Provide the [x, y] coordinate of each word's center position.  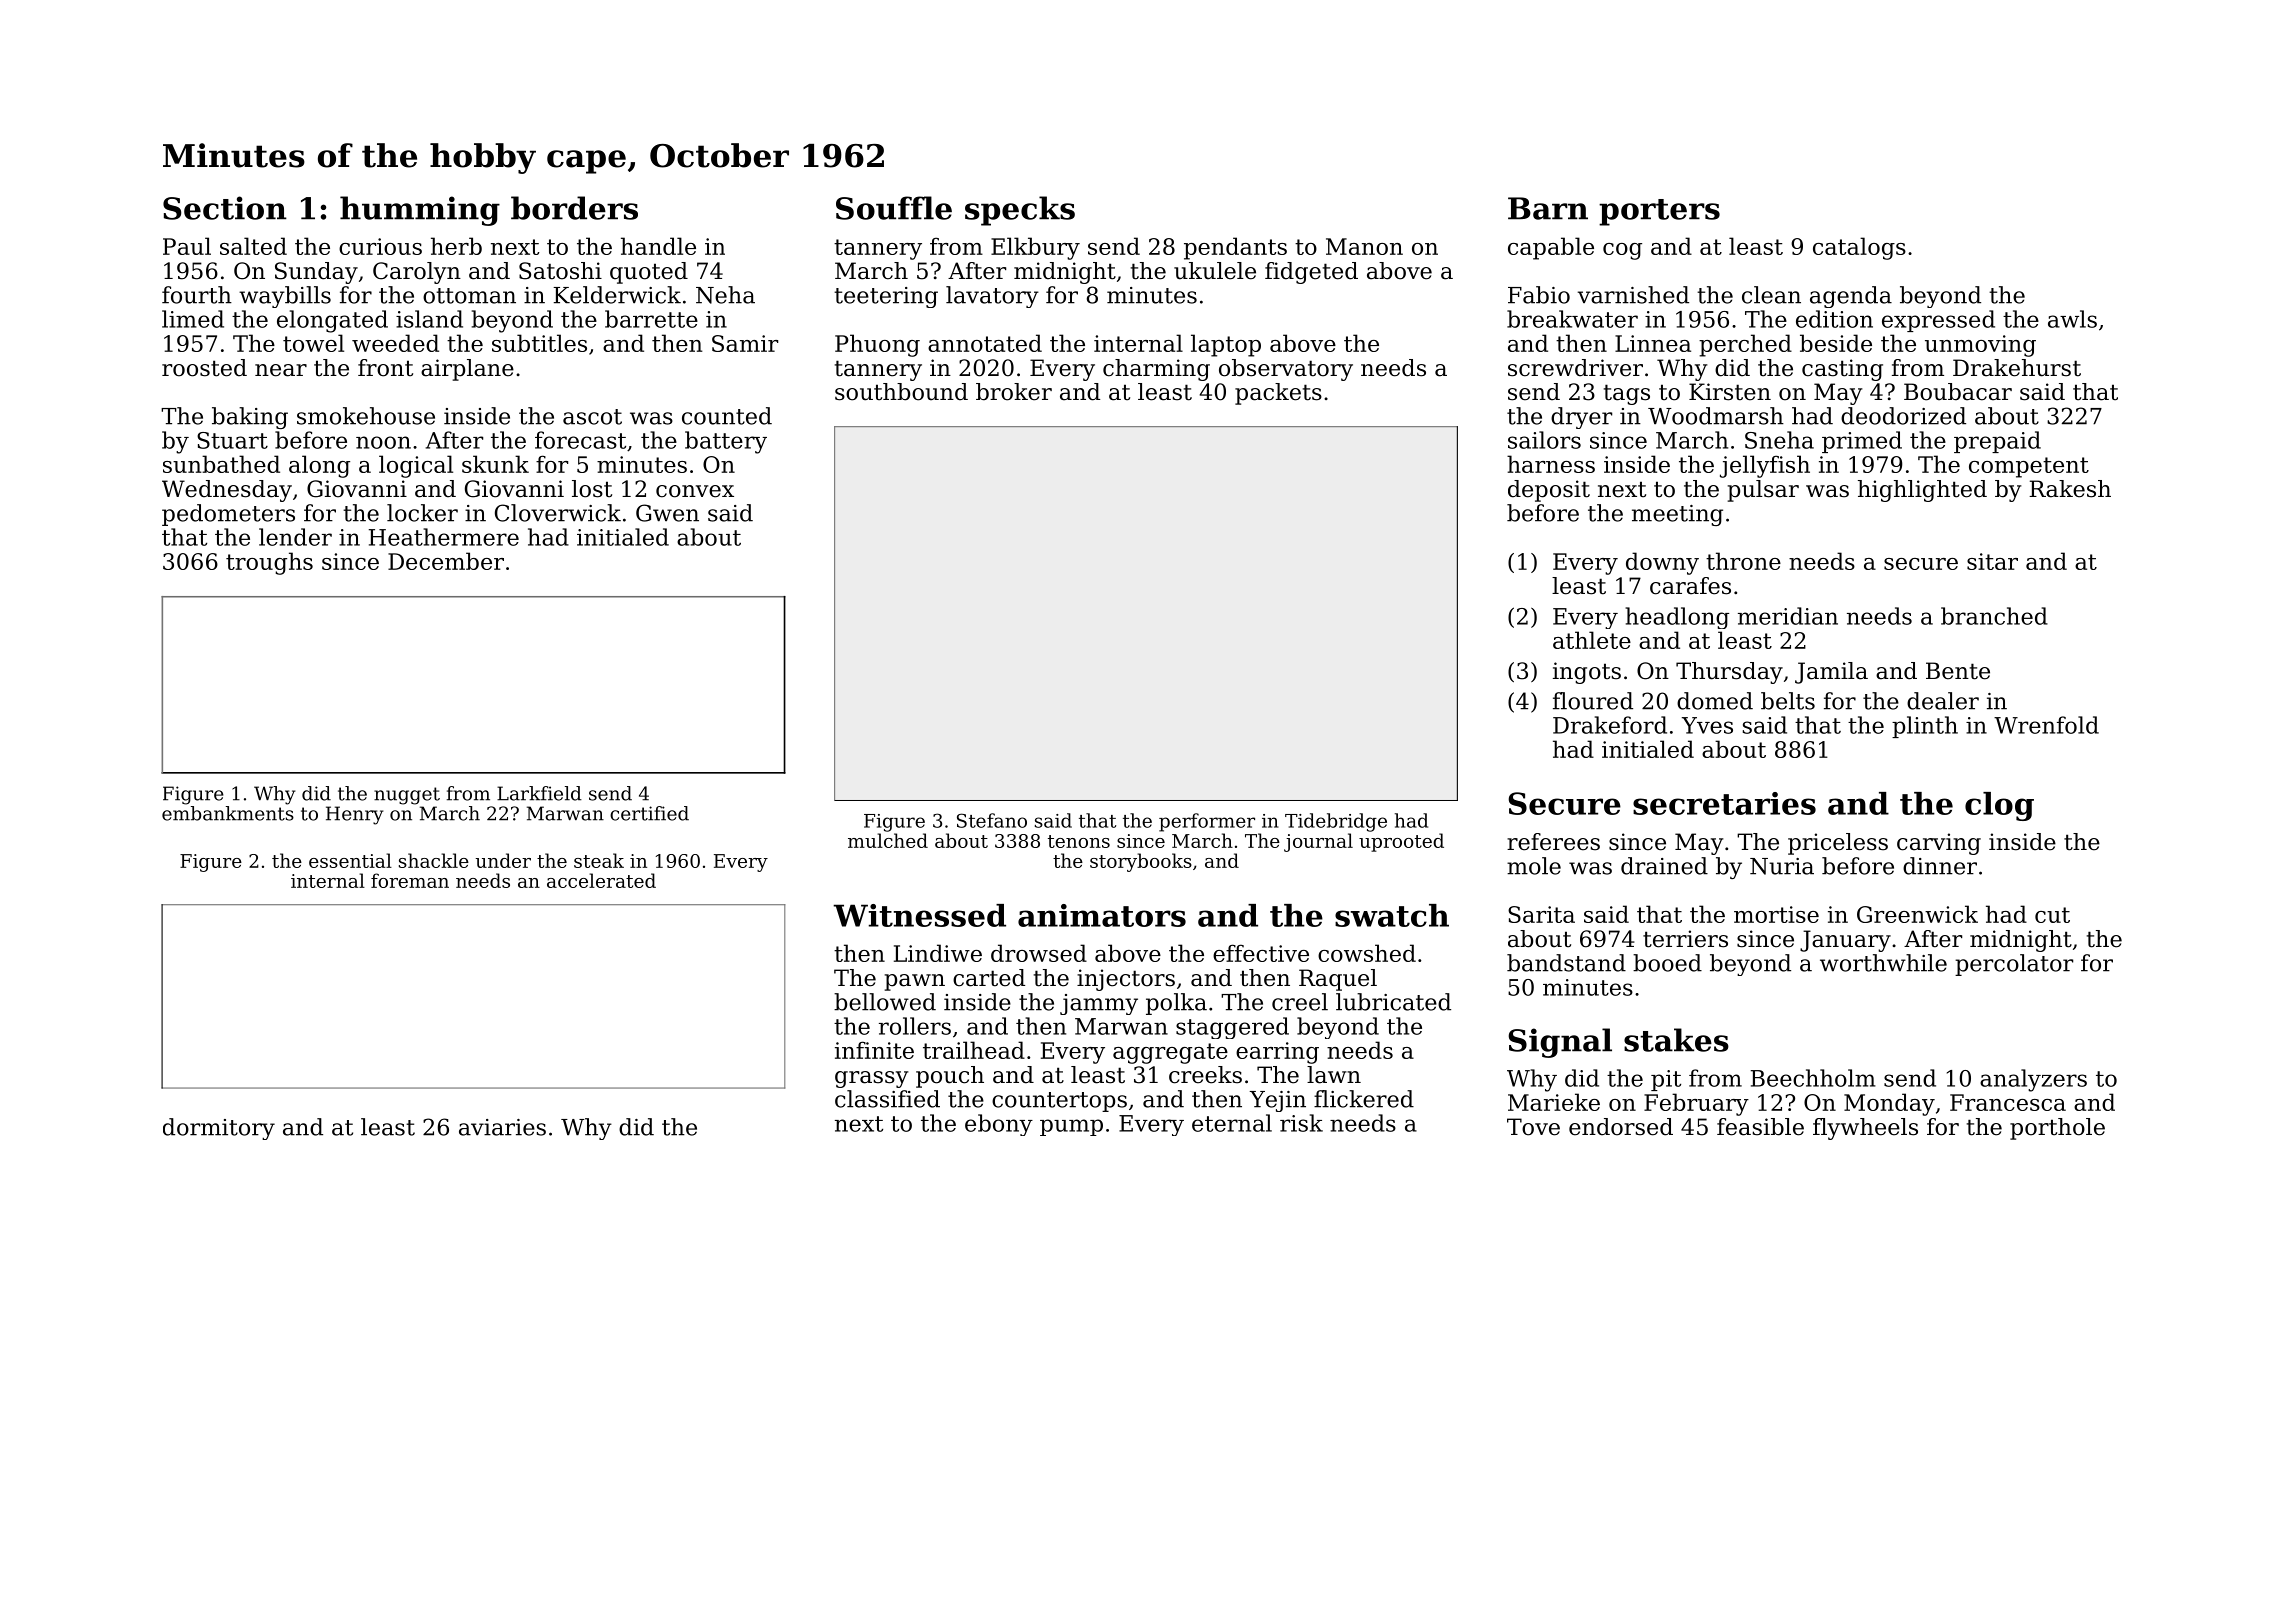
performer [1207, 822]
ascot [592, 417]
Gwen [667, 513]
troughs [269, 563]
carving [1939, 844]
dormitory [219, 1129]
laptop [1226, 345]
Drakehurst [2017, 368]
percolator [2014, 965]
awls [2072, 319]
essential [350, 860]
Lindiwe [938, 953]
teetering [886, 297]
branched [1994, 616]
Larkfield [539, 793]
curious [380, 246]
